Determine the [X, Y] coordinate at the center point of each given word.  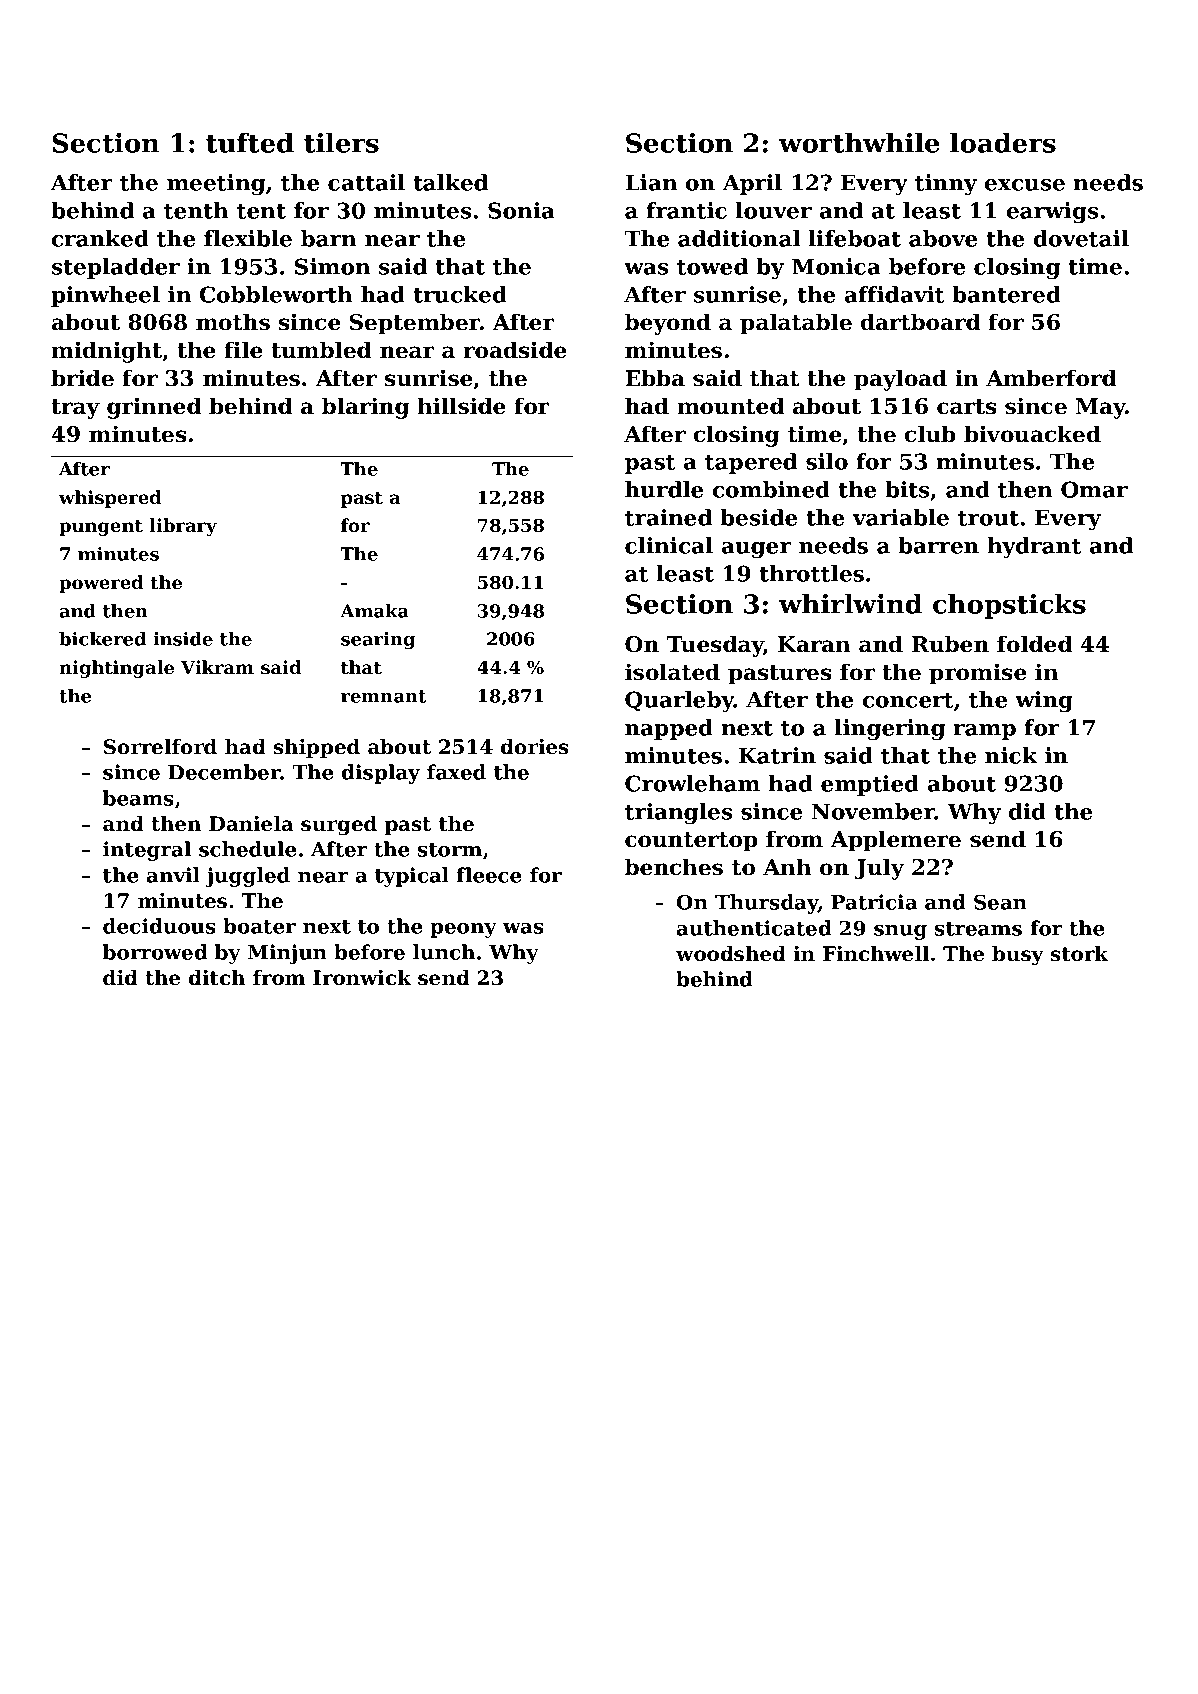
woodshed [731, 954]
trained [668, 517]
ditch [217, 978]
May [1101, 408]
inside [183, 639]
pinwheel [105, 296]
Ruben [950, 644]
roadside [514, 350]
